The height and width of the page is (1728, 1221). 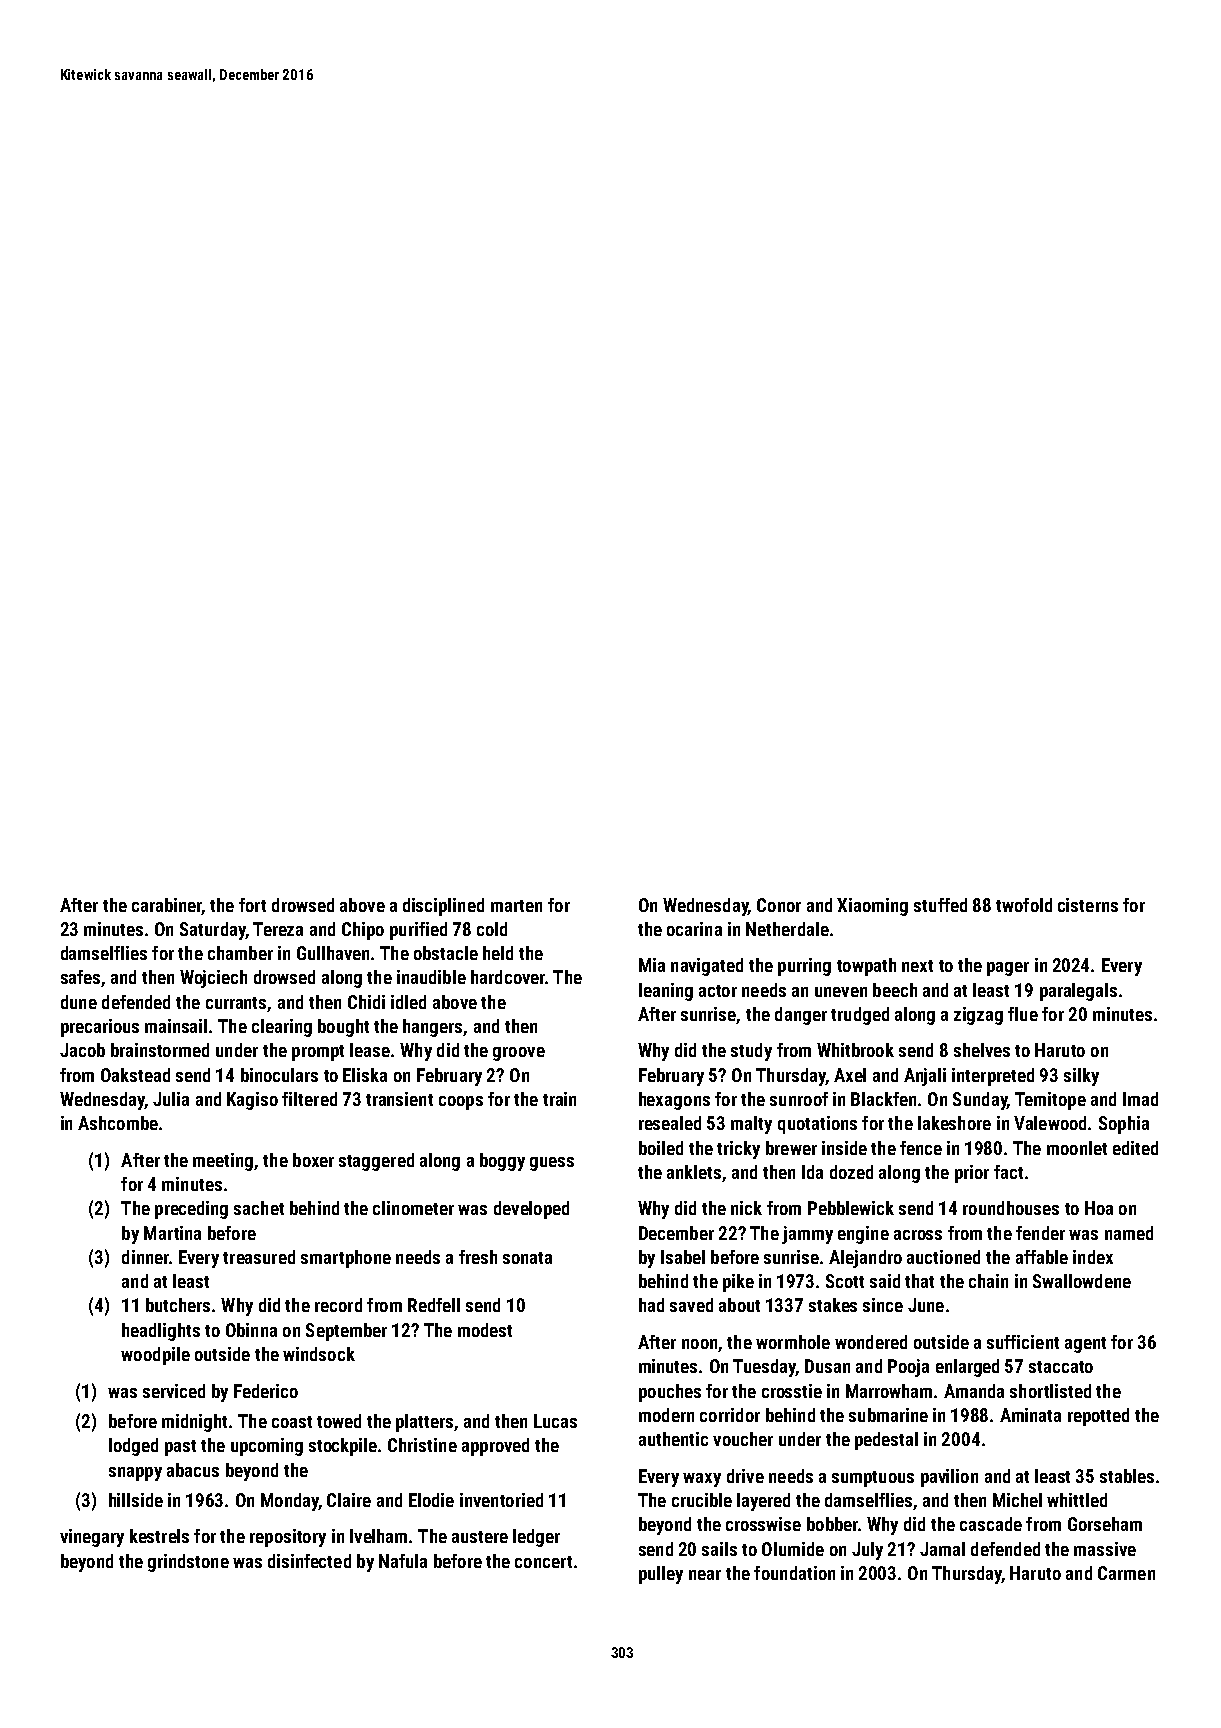 I want to click on windsock, so click(x=319, y=1354).
